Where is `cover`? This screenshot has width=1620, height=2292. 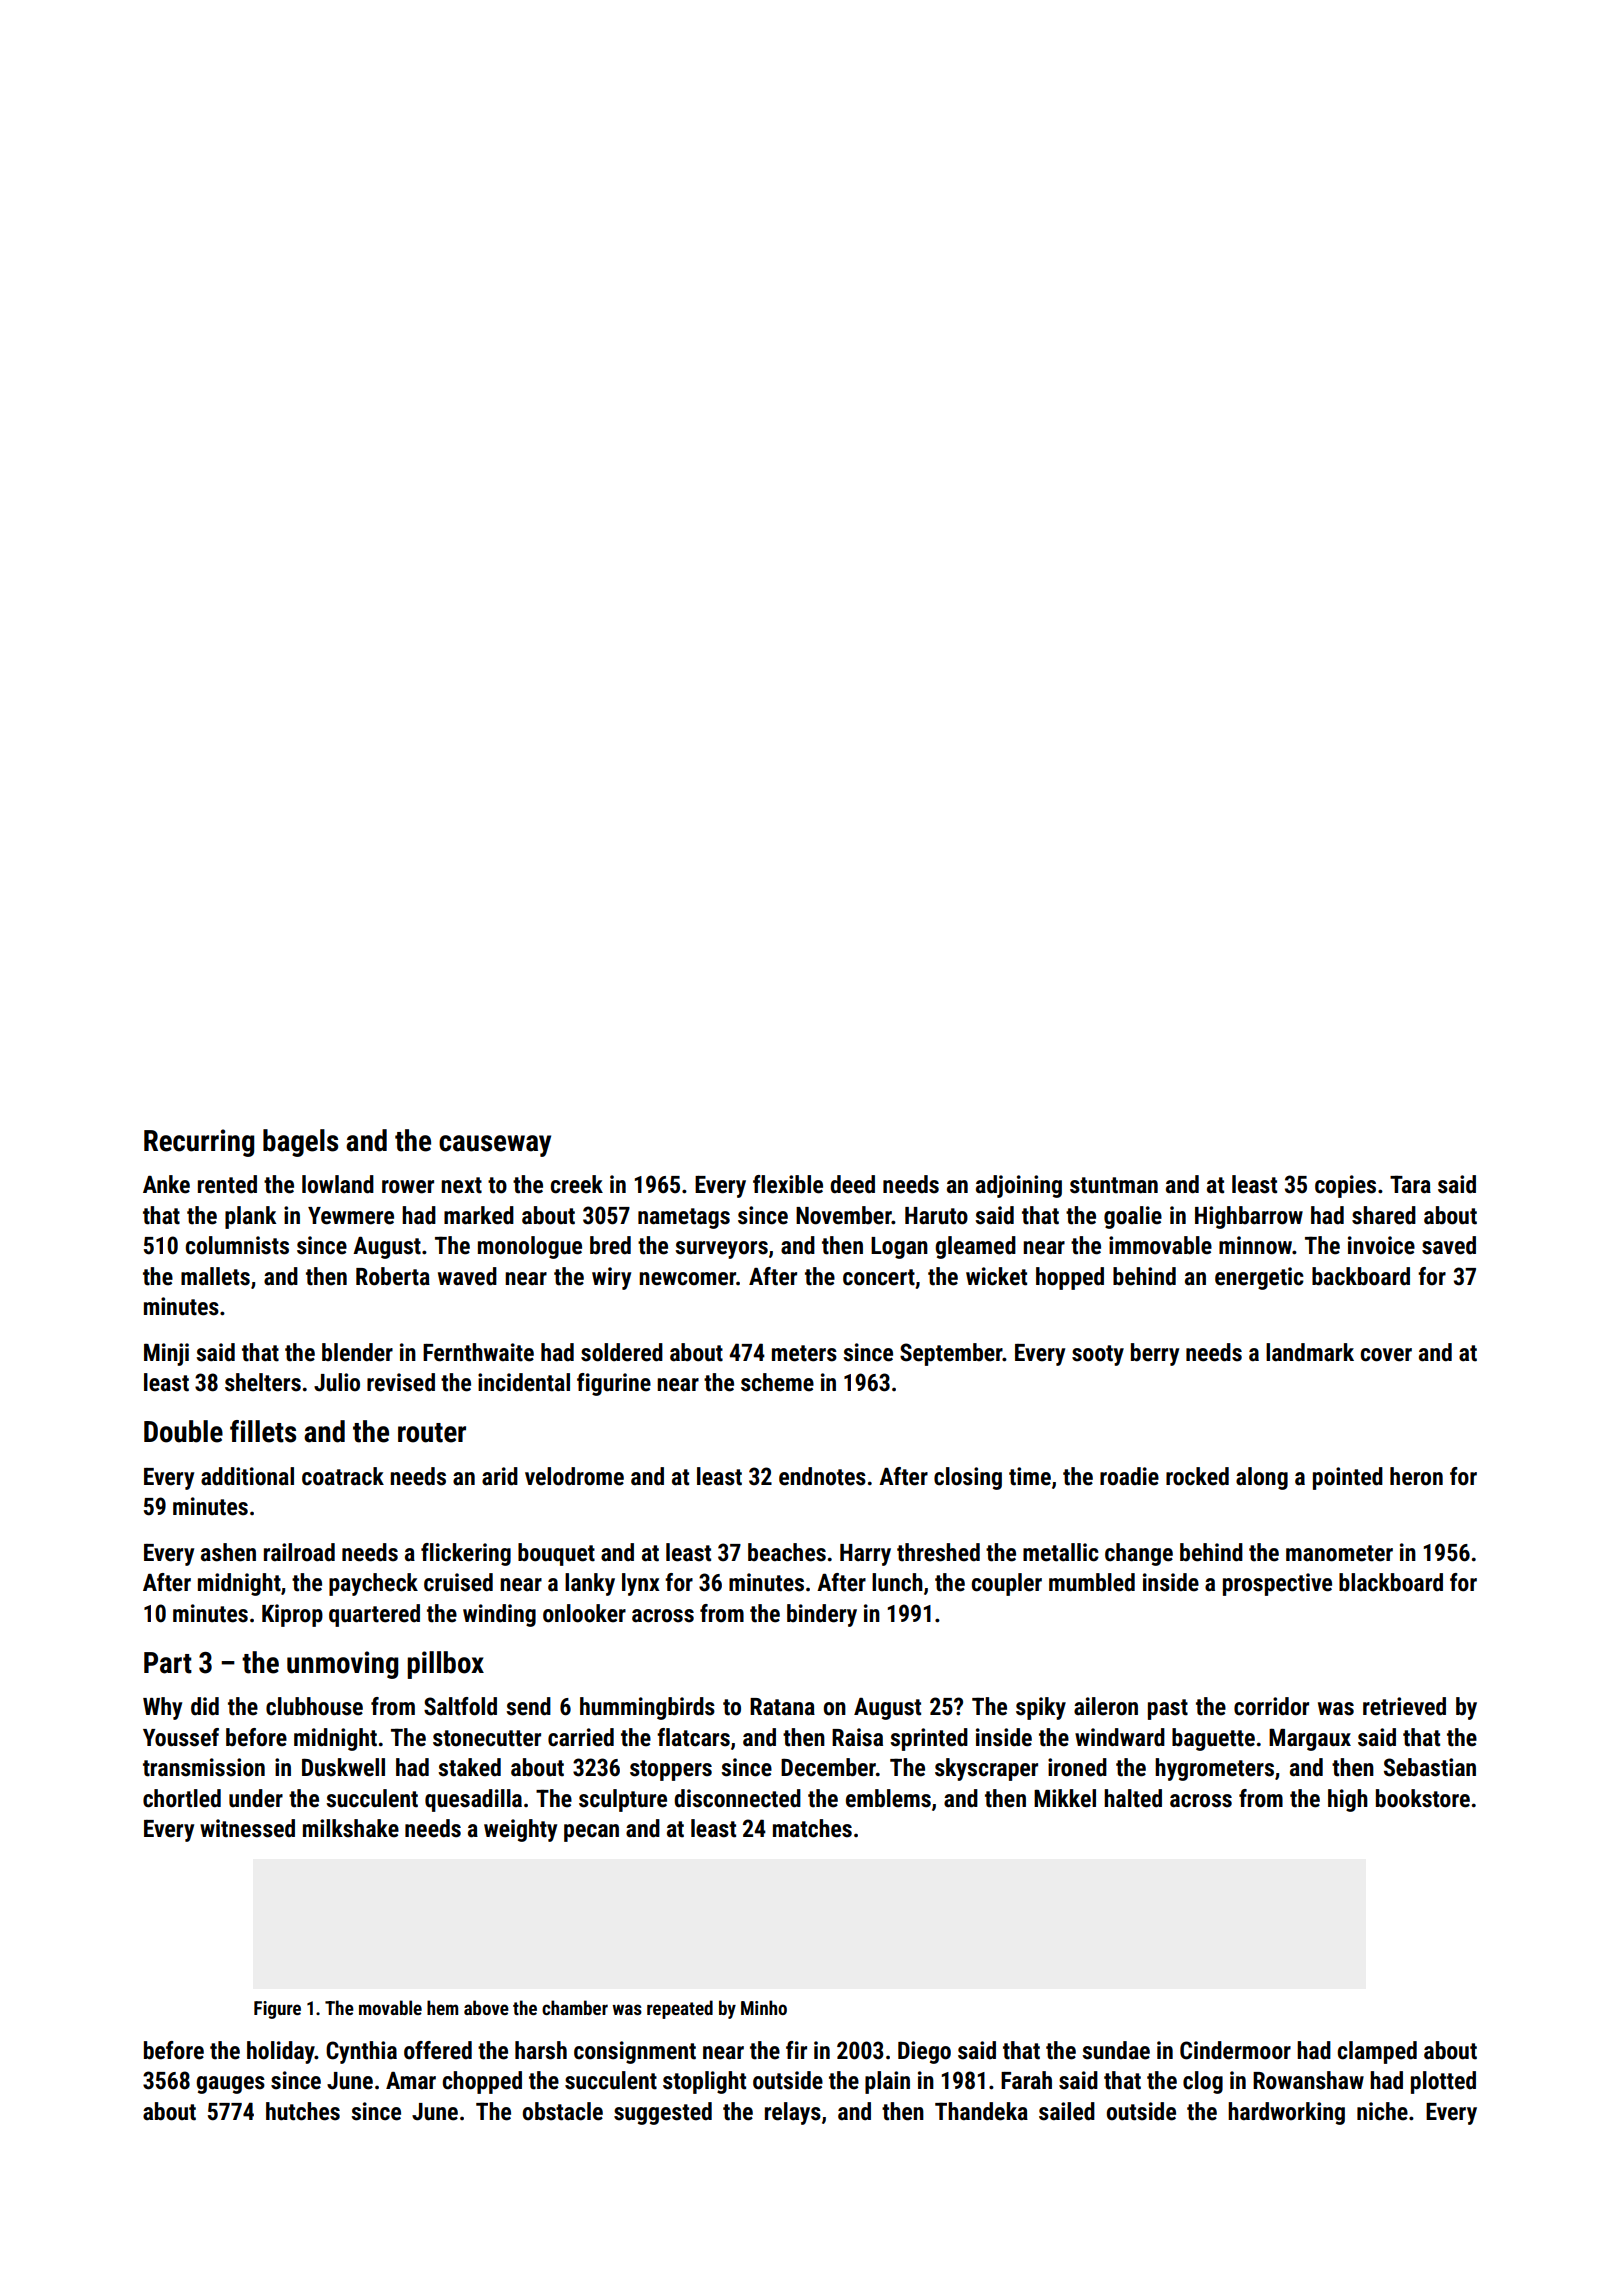 cover is located at coordinates (1386, 1355).
